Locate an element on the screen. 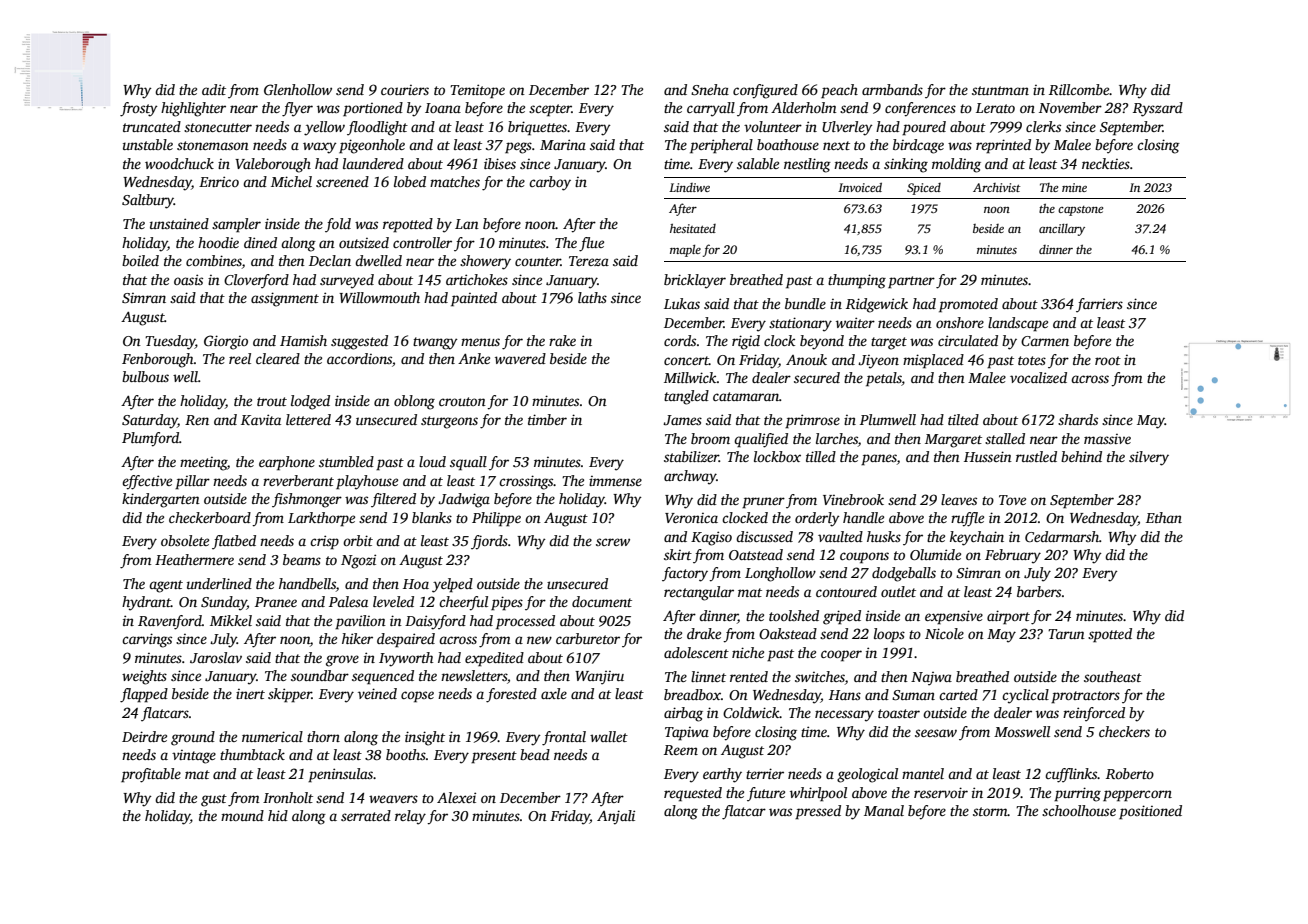  root is located at coordinates (1108, 360).
